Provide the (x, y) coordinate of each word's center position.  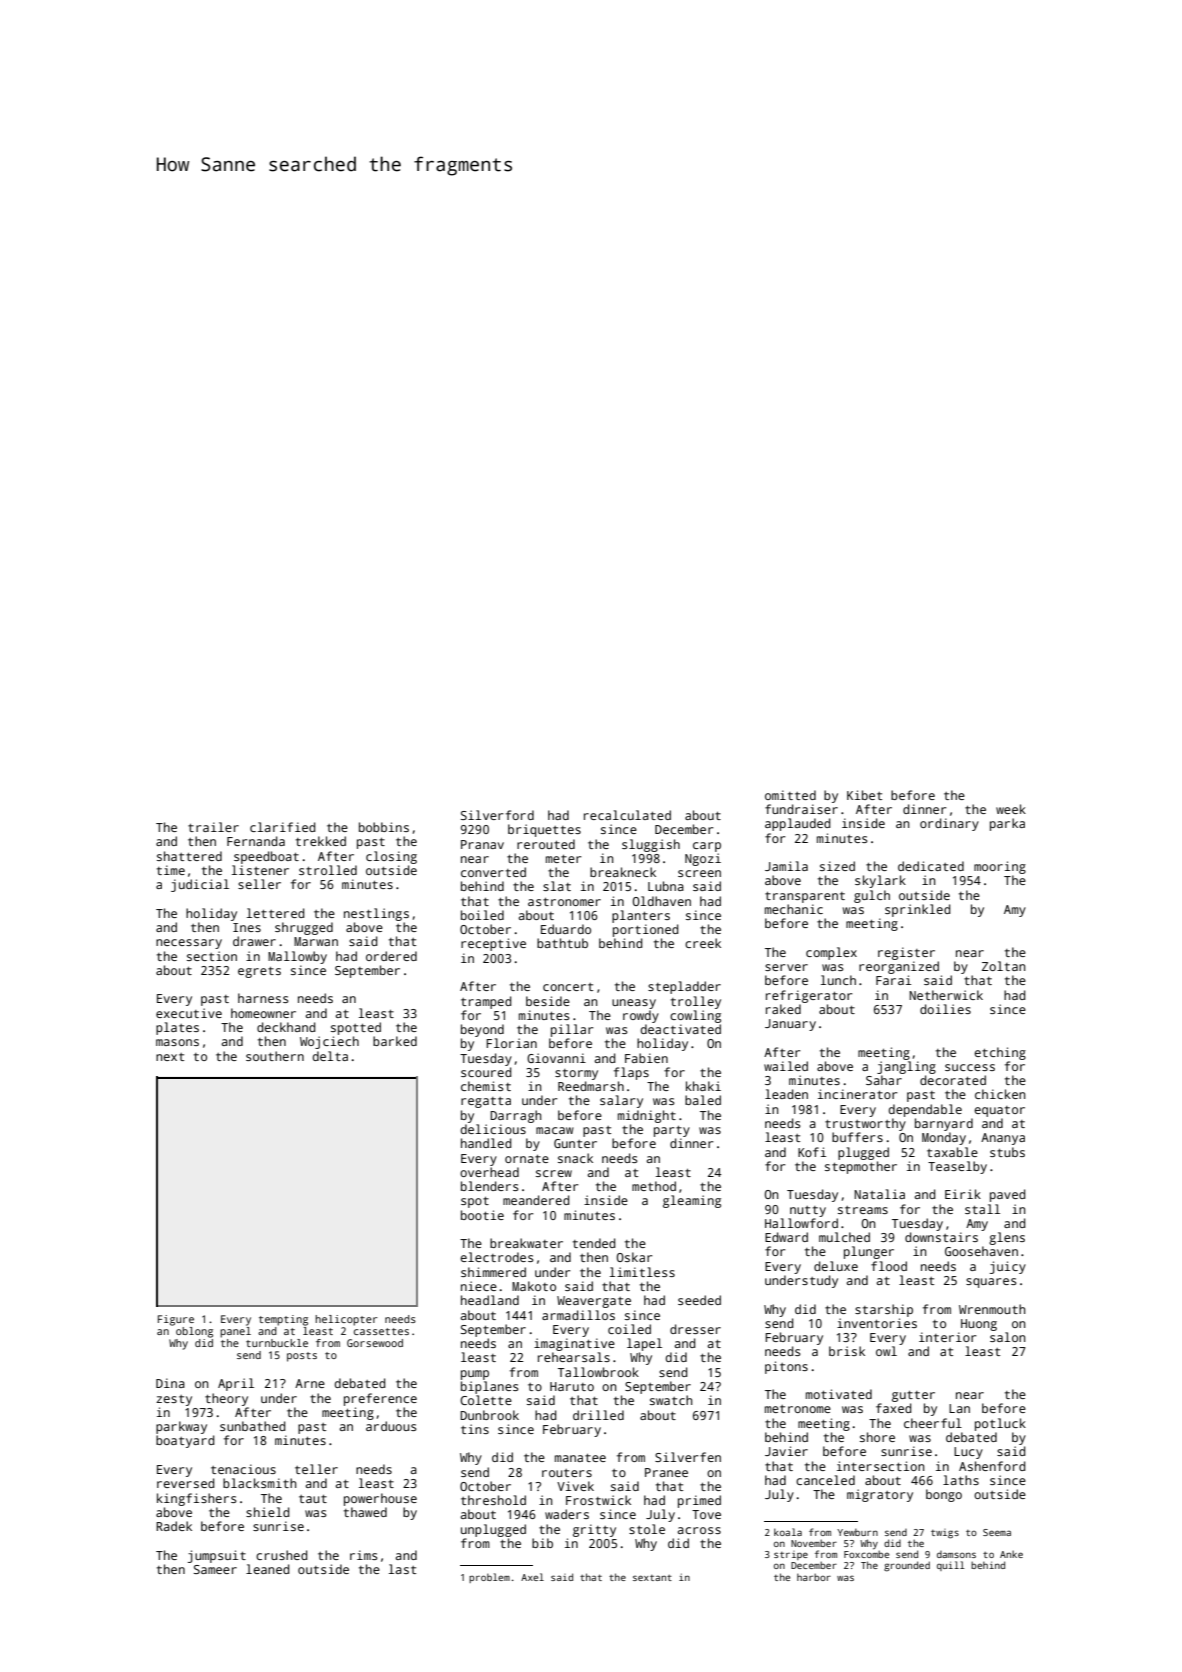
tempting (283, 1320)
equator (999, 1111)
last (402, 1569)
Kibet (864, 795)
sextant (652, 1578)
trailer (213, 827)
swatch (671, 1400)
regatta (486, 1102)
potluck (1000, 1424)
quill (951, 1566)
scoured (486, 1072)
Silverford (497, 815)
